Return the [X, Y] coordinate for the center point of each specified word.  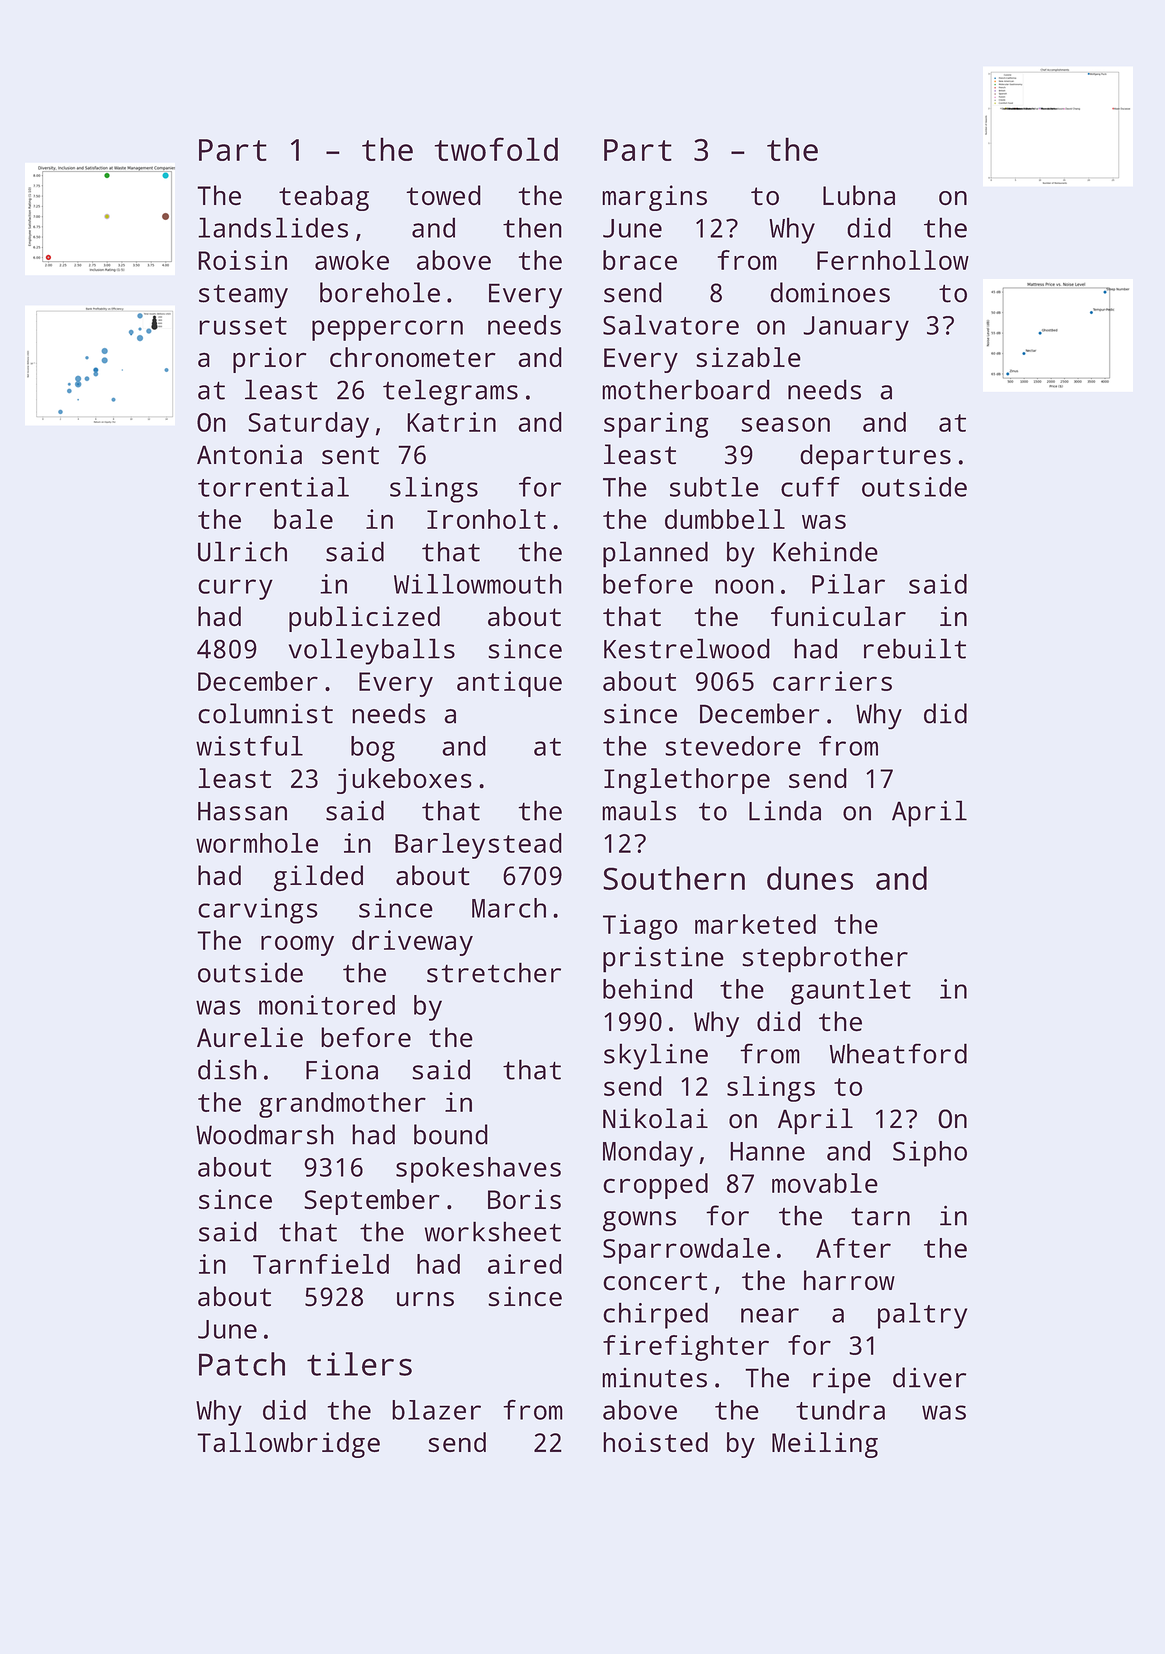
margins [654, 198]
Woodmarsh [265, 1134]
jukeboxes [404, 781]
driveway [412, 943]
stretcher [494, 972]
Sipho [930, 1154]
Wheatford [898, 1053]
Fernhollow [893, 260]
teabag [324, 198]
